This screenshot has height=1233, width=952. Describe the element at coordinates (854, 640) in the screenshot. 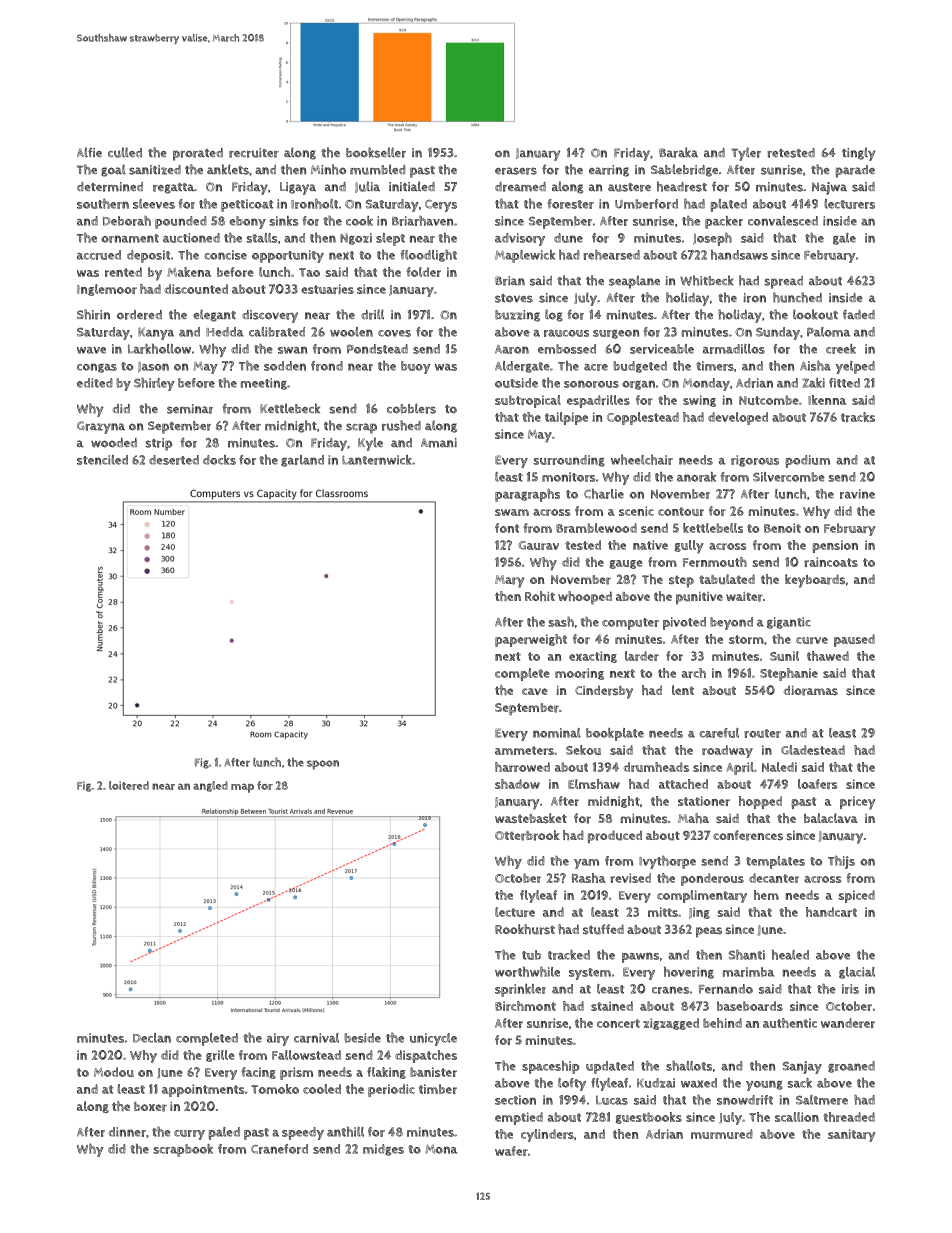

I see `paused` at that location.
